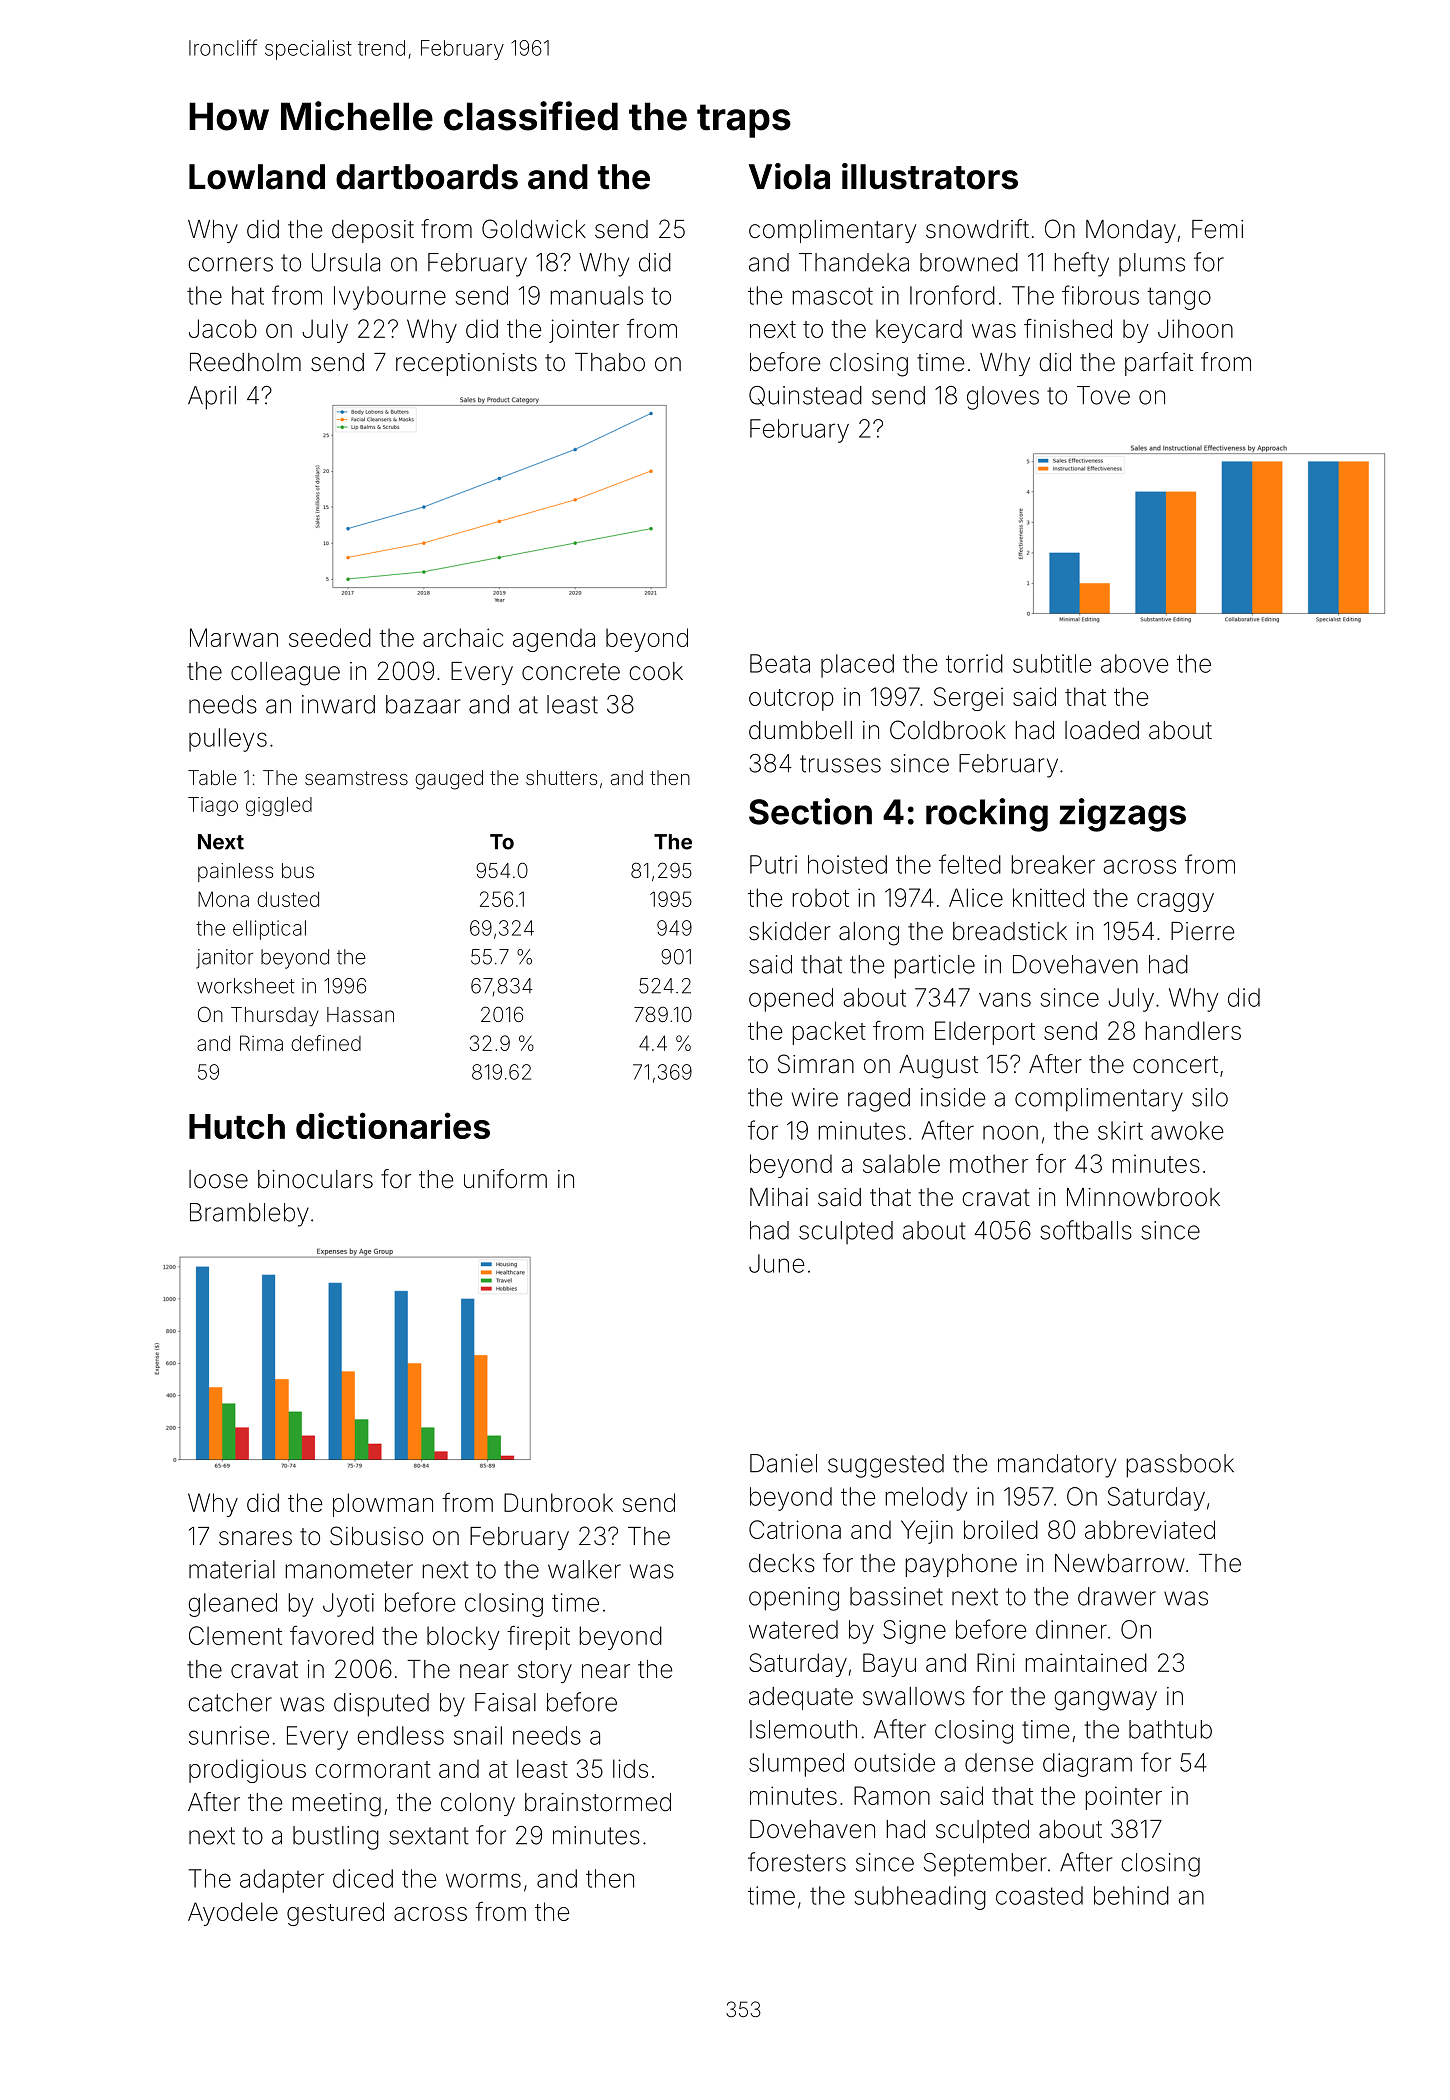 Image resolution: width=1450 pixels, height=2100 pixels. Describe the element at coordinates (1053, 864) in the screenshot. I see `breaker` at that location.
